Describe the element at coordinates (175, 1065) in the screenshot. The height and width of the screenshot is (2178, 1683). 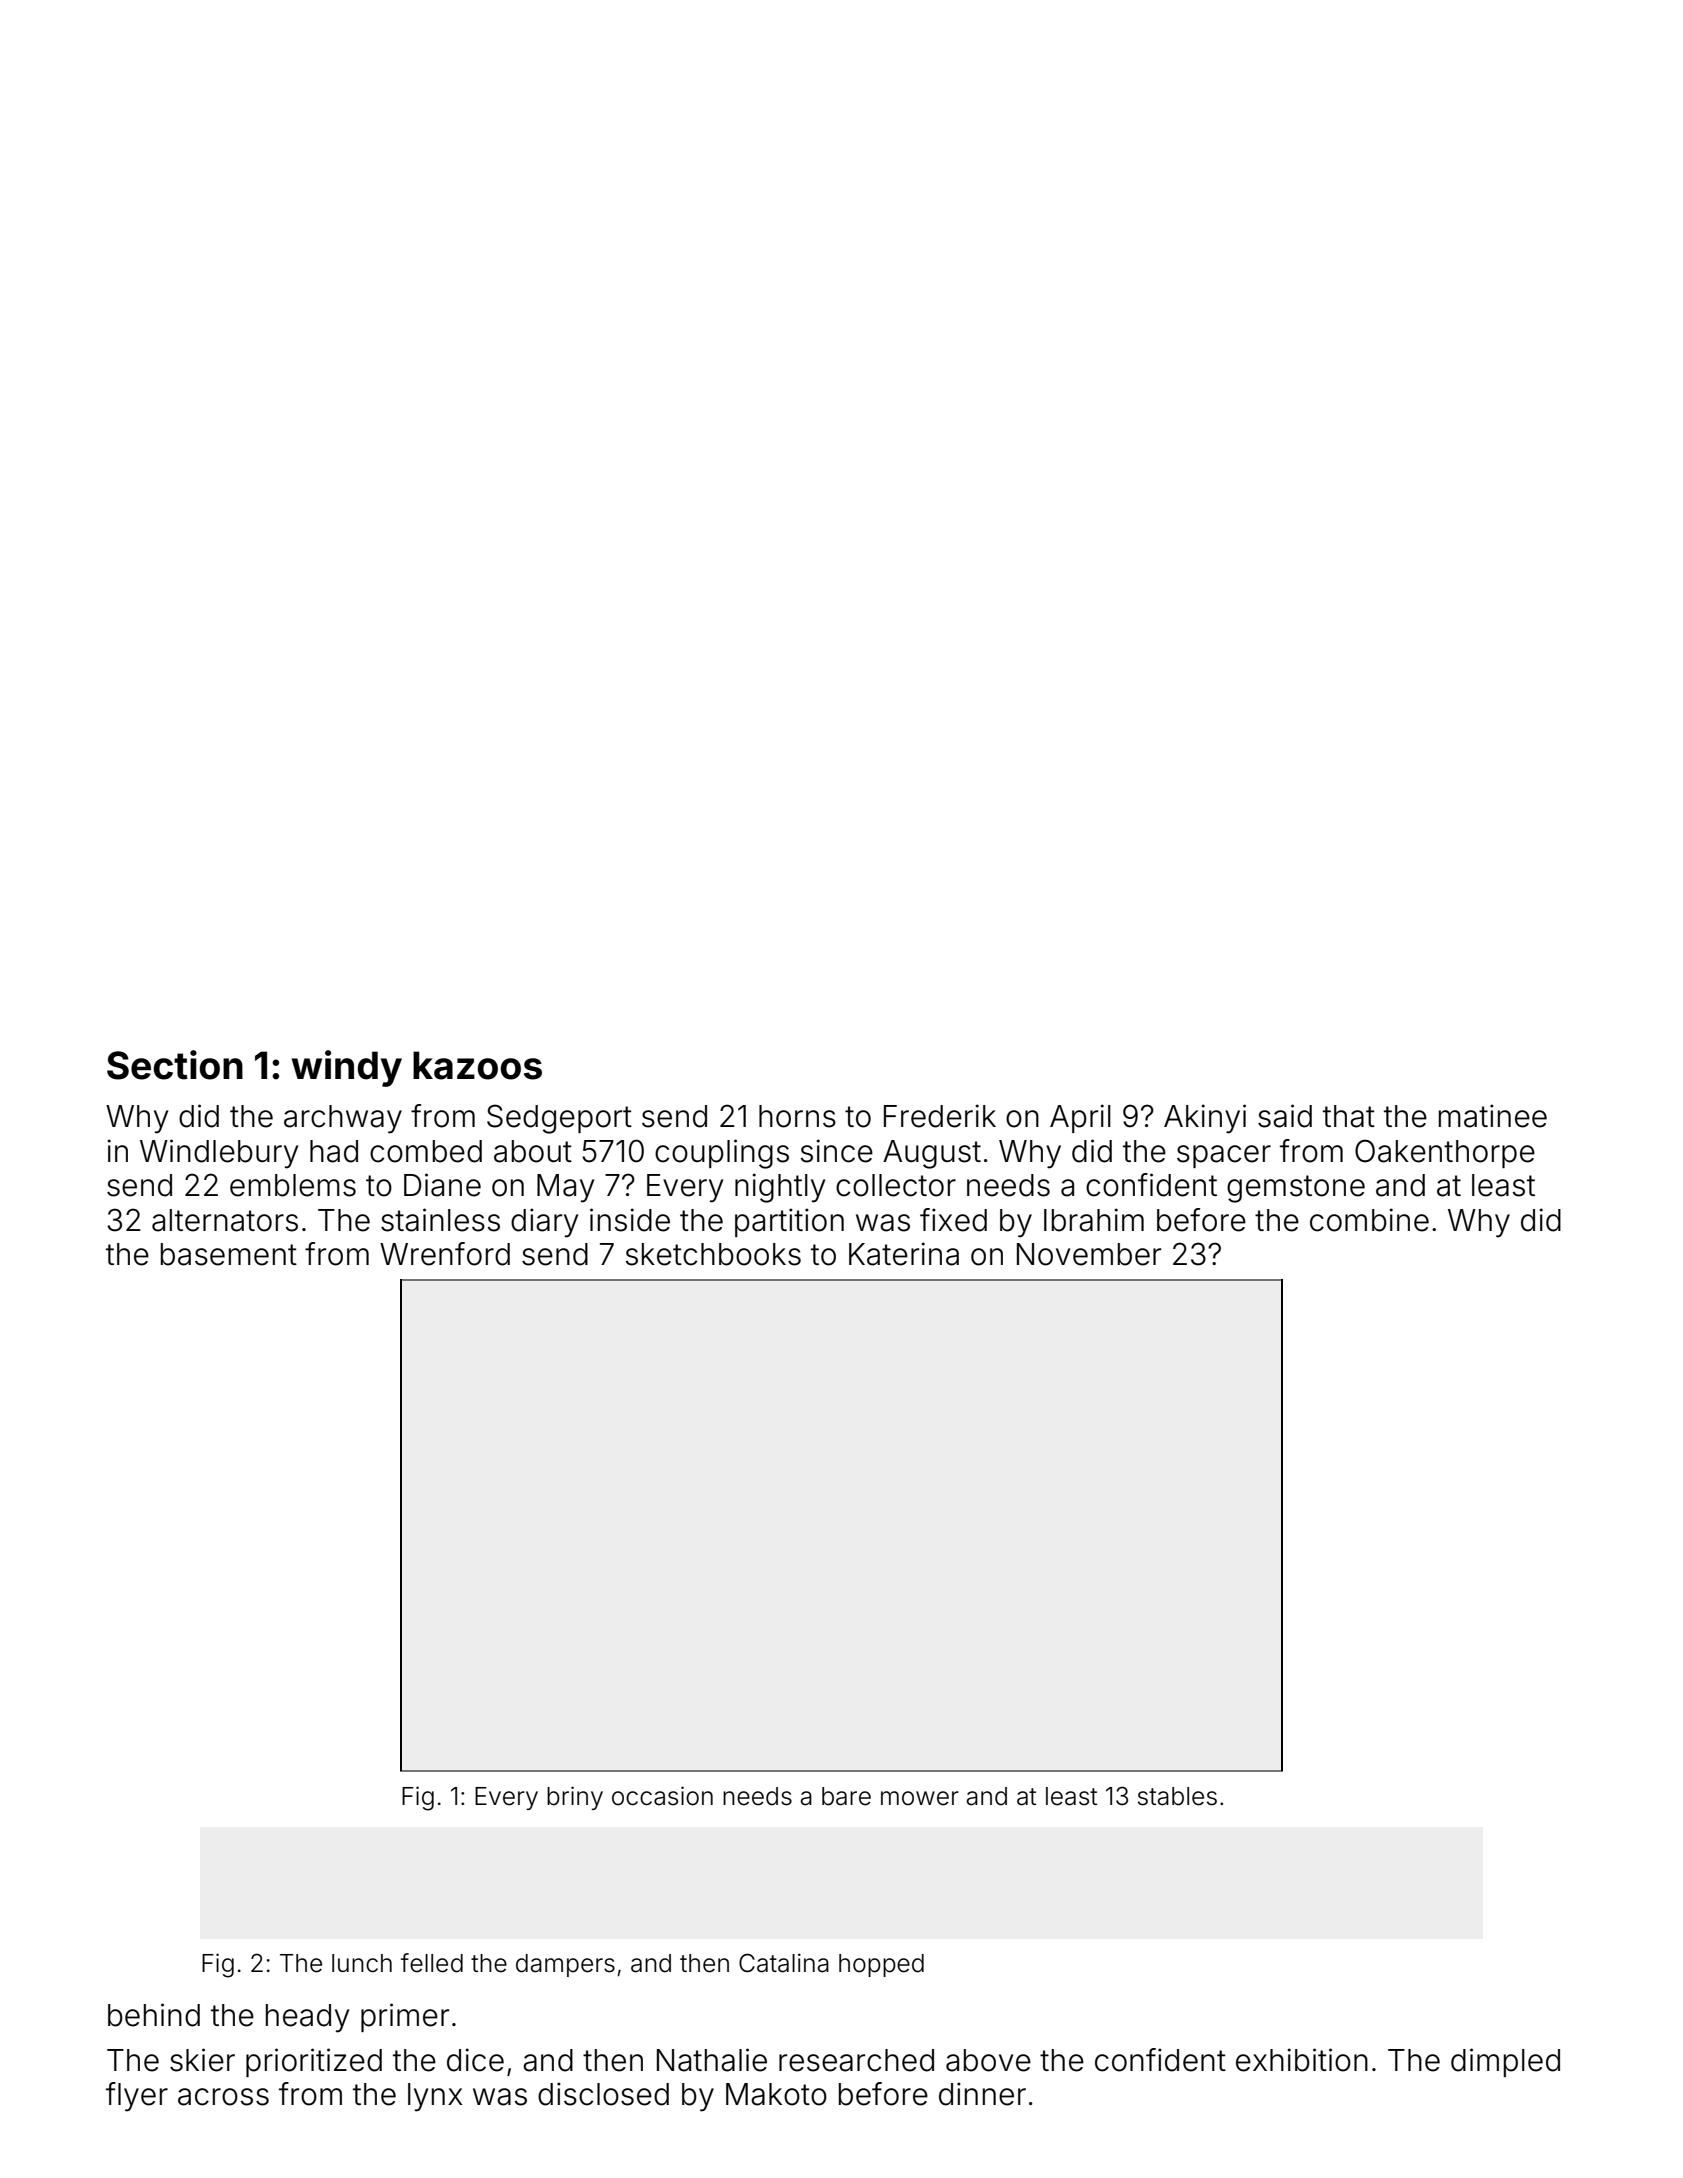
I see `Section` at that location.
